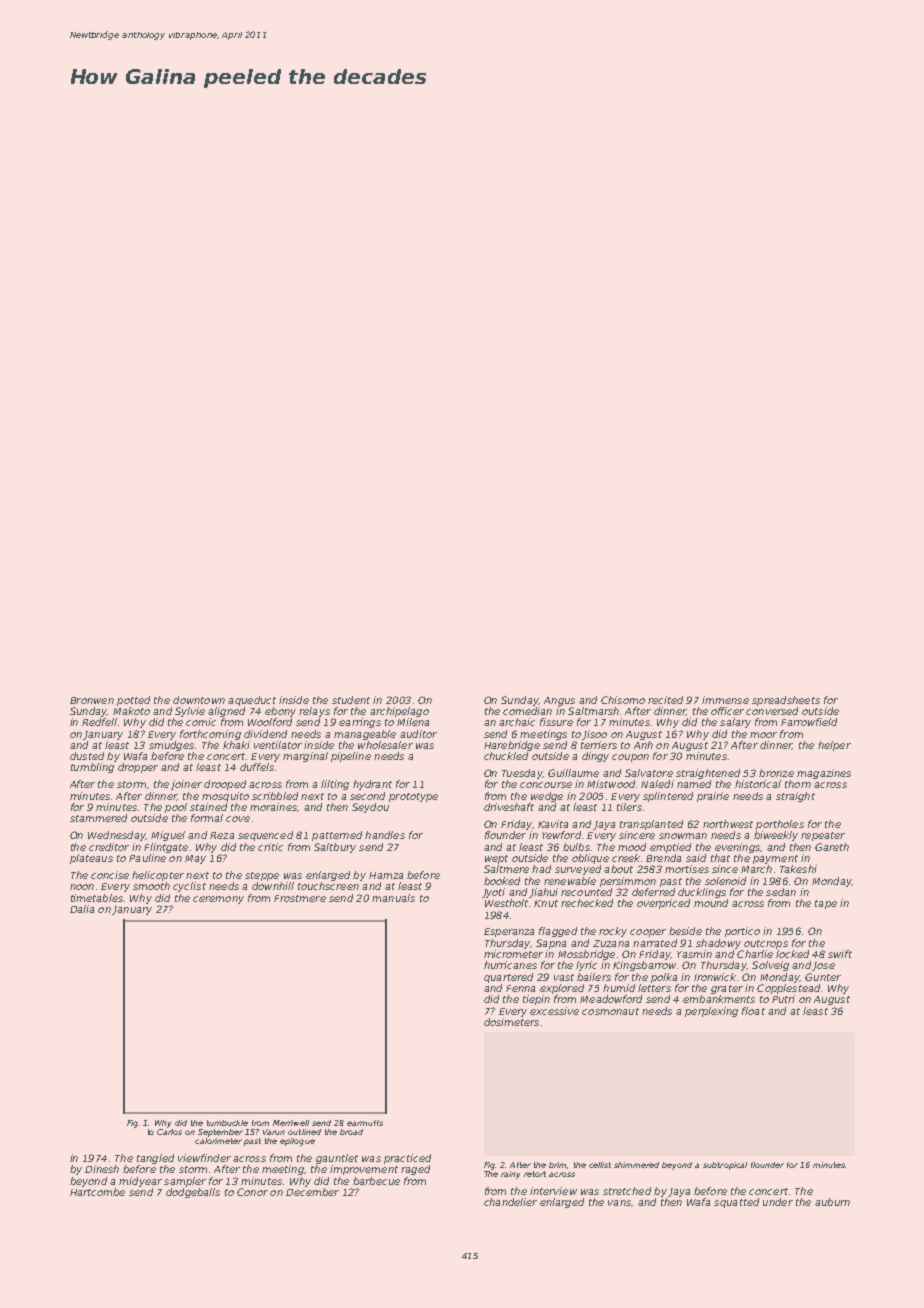  Describe the element at coordinates (536, 1000) in the document. I see `tiepin` at that location.
